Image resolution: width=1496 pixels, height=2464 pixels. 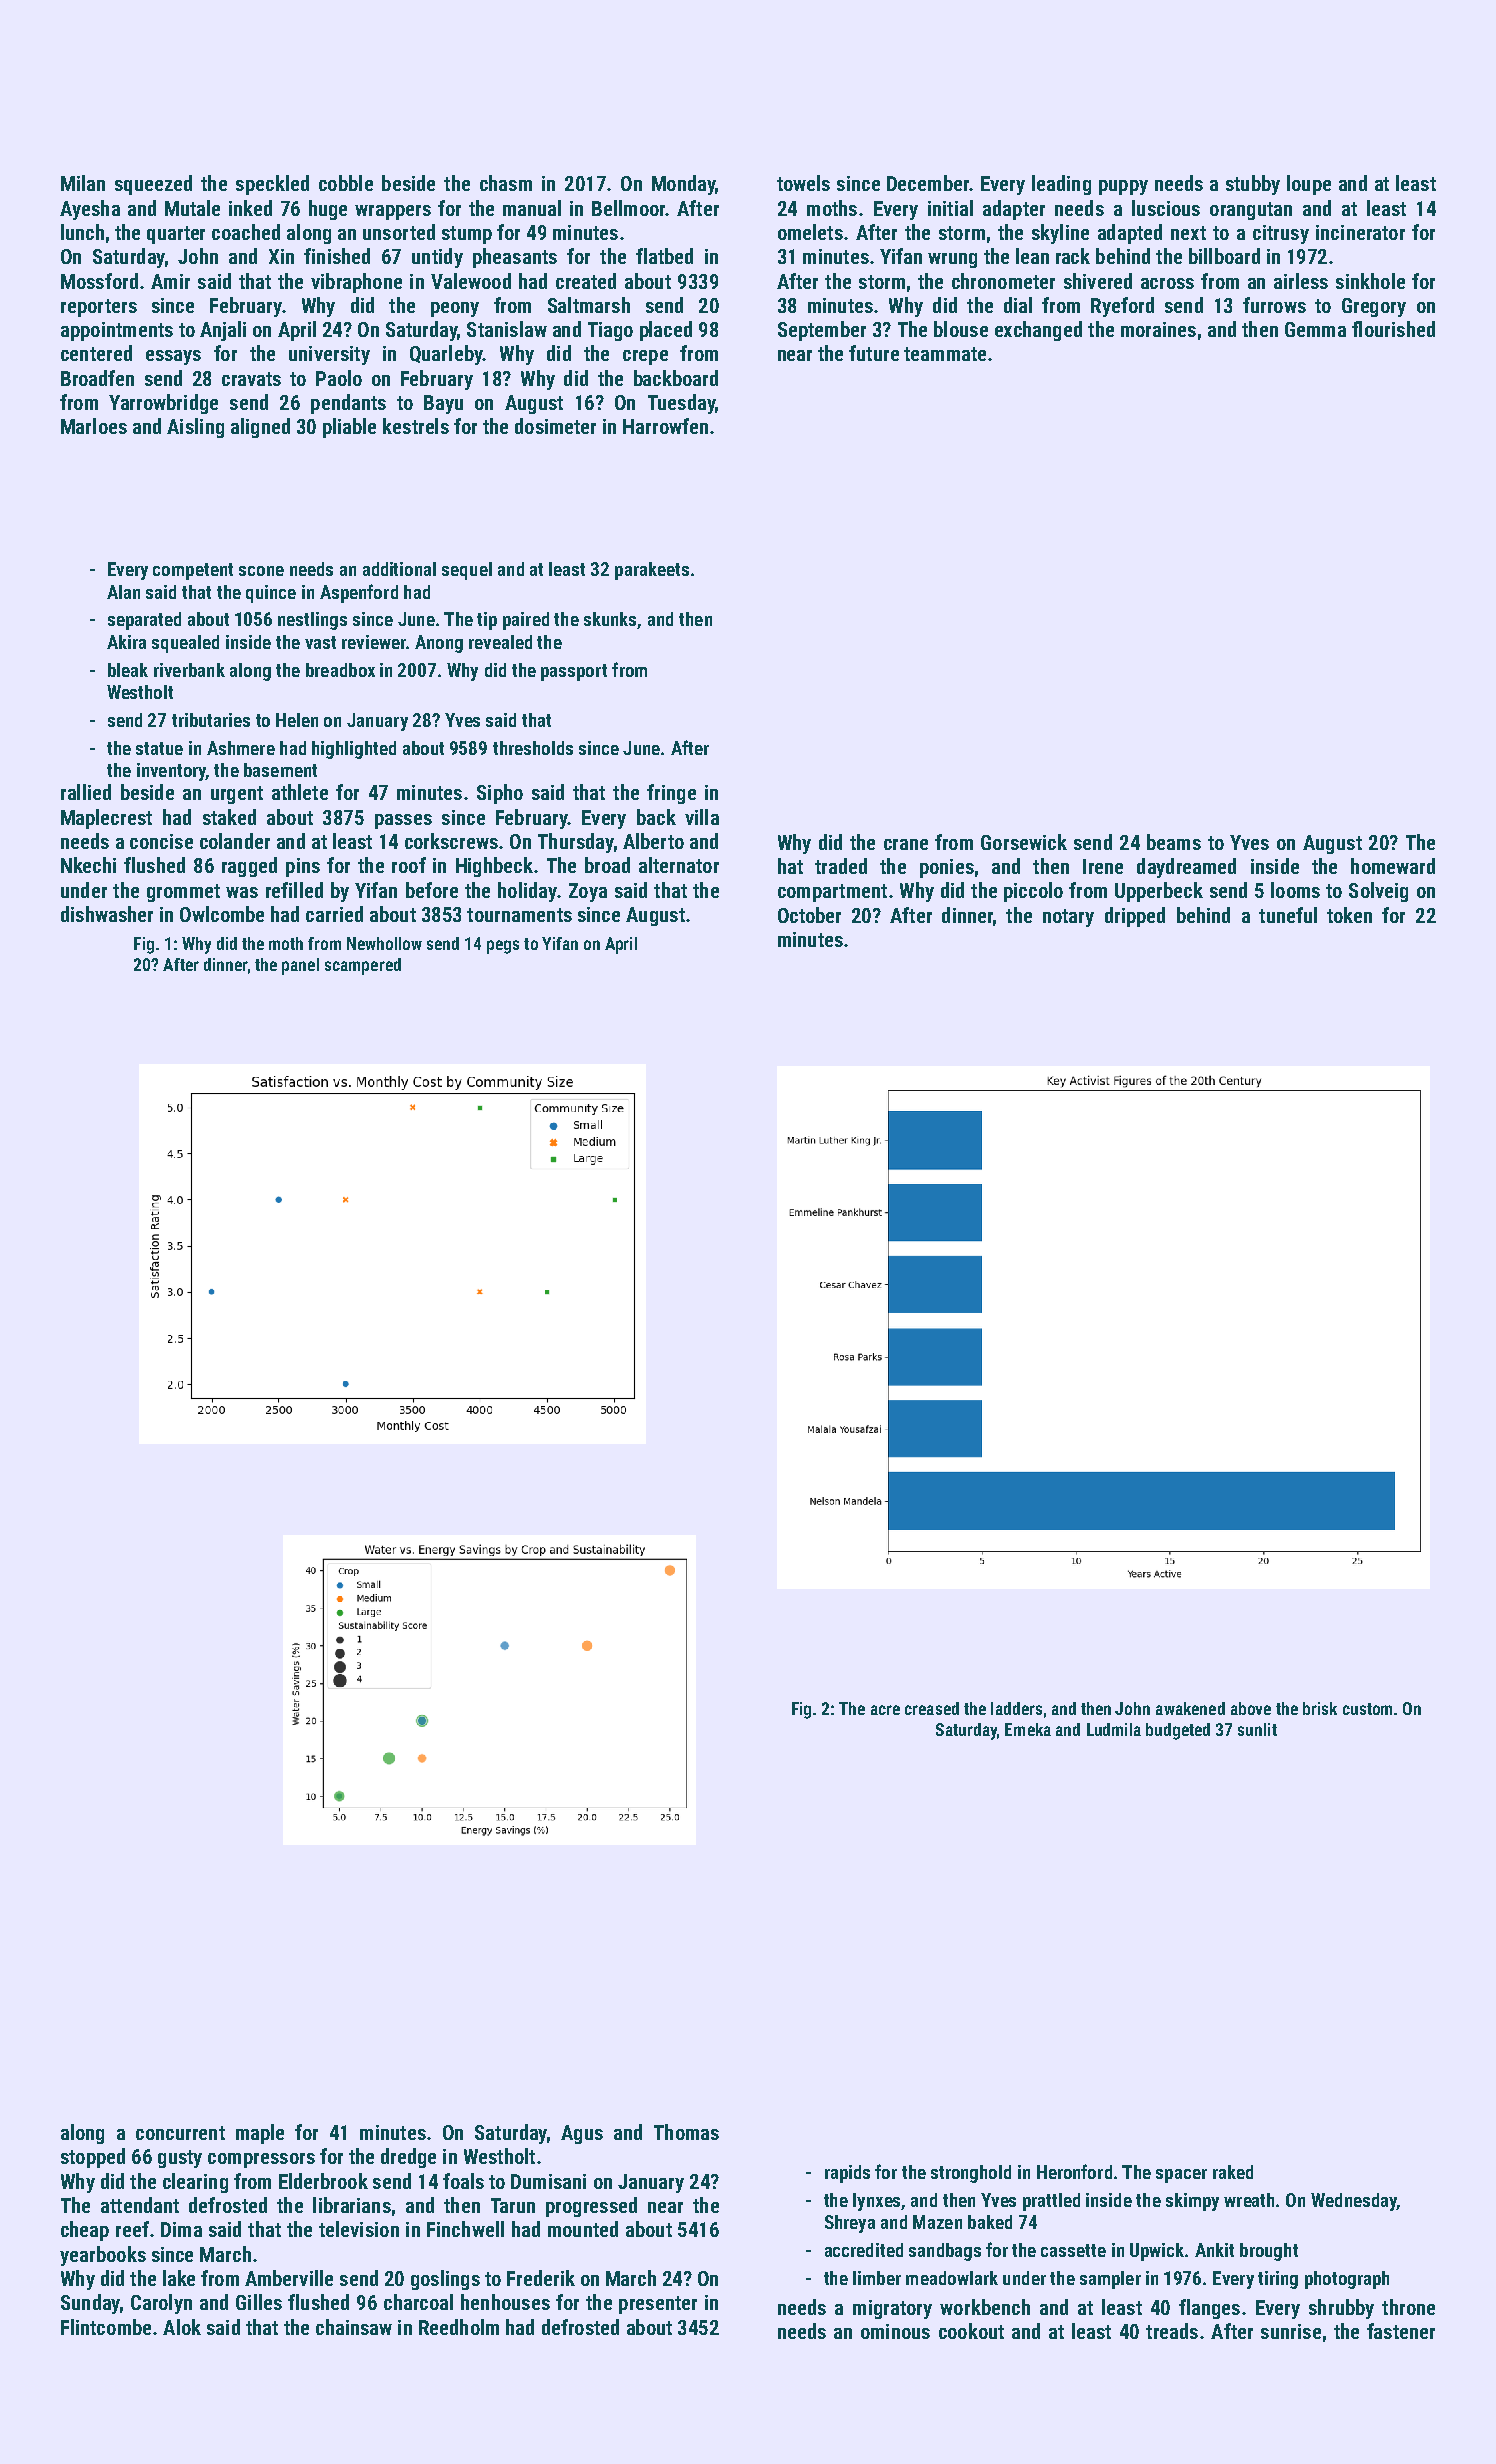 What do you see at coordinates (408, 2158) in the document?
I see `dredge` at bounding box center [408, 2158].
